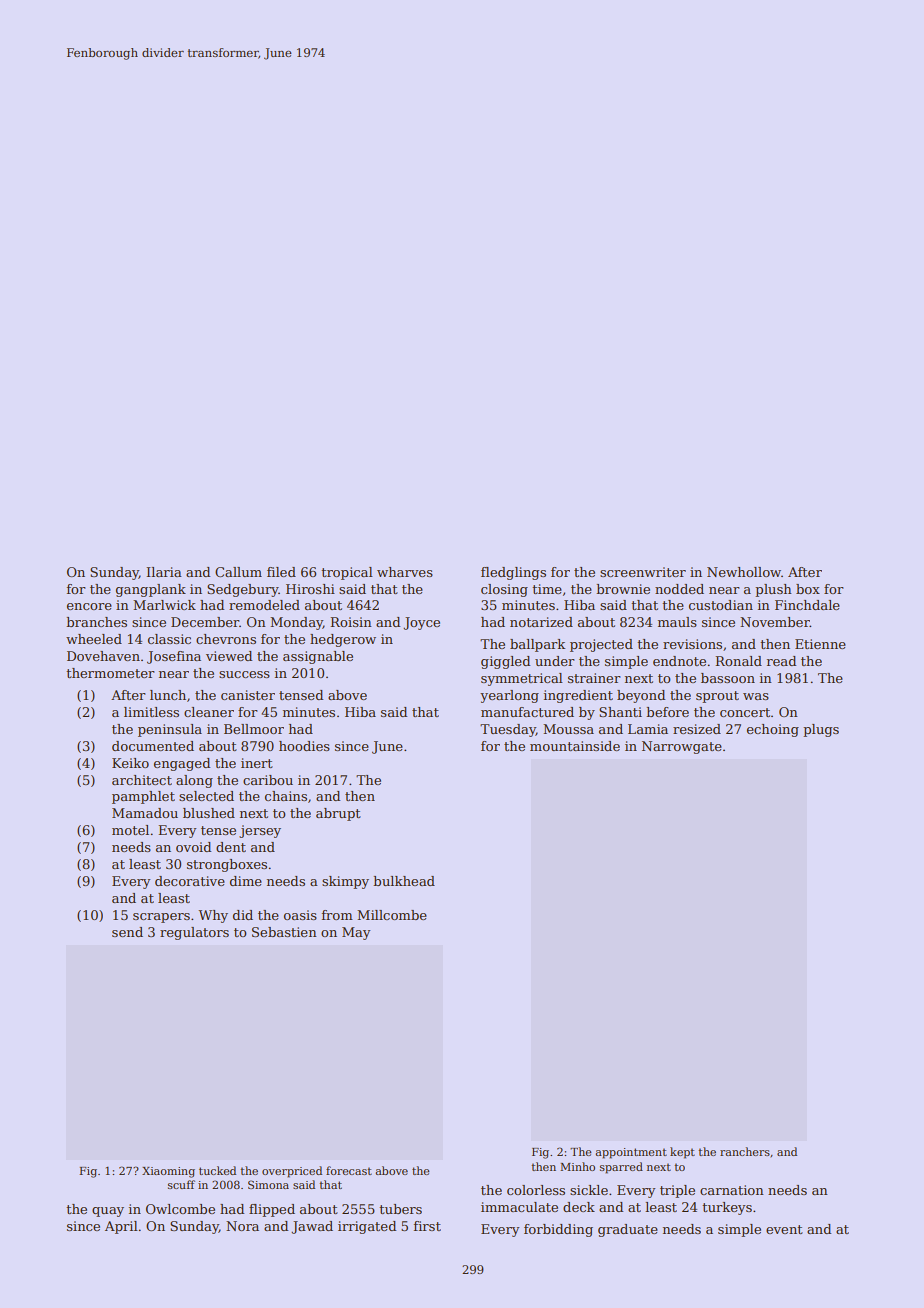 The width and height of the screenshot is (924, 1308). Describe the element at coordinates (536, 1190) in the screenshot. I see `colorless` at that location.
